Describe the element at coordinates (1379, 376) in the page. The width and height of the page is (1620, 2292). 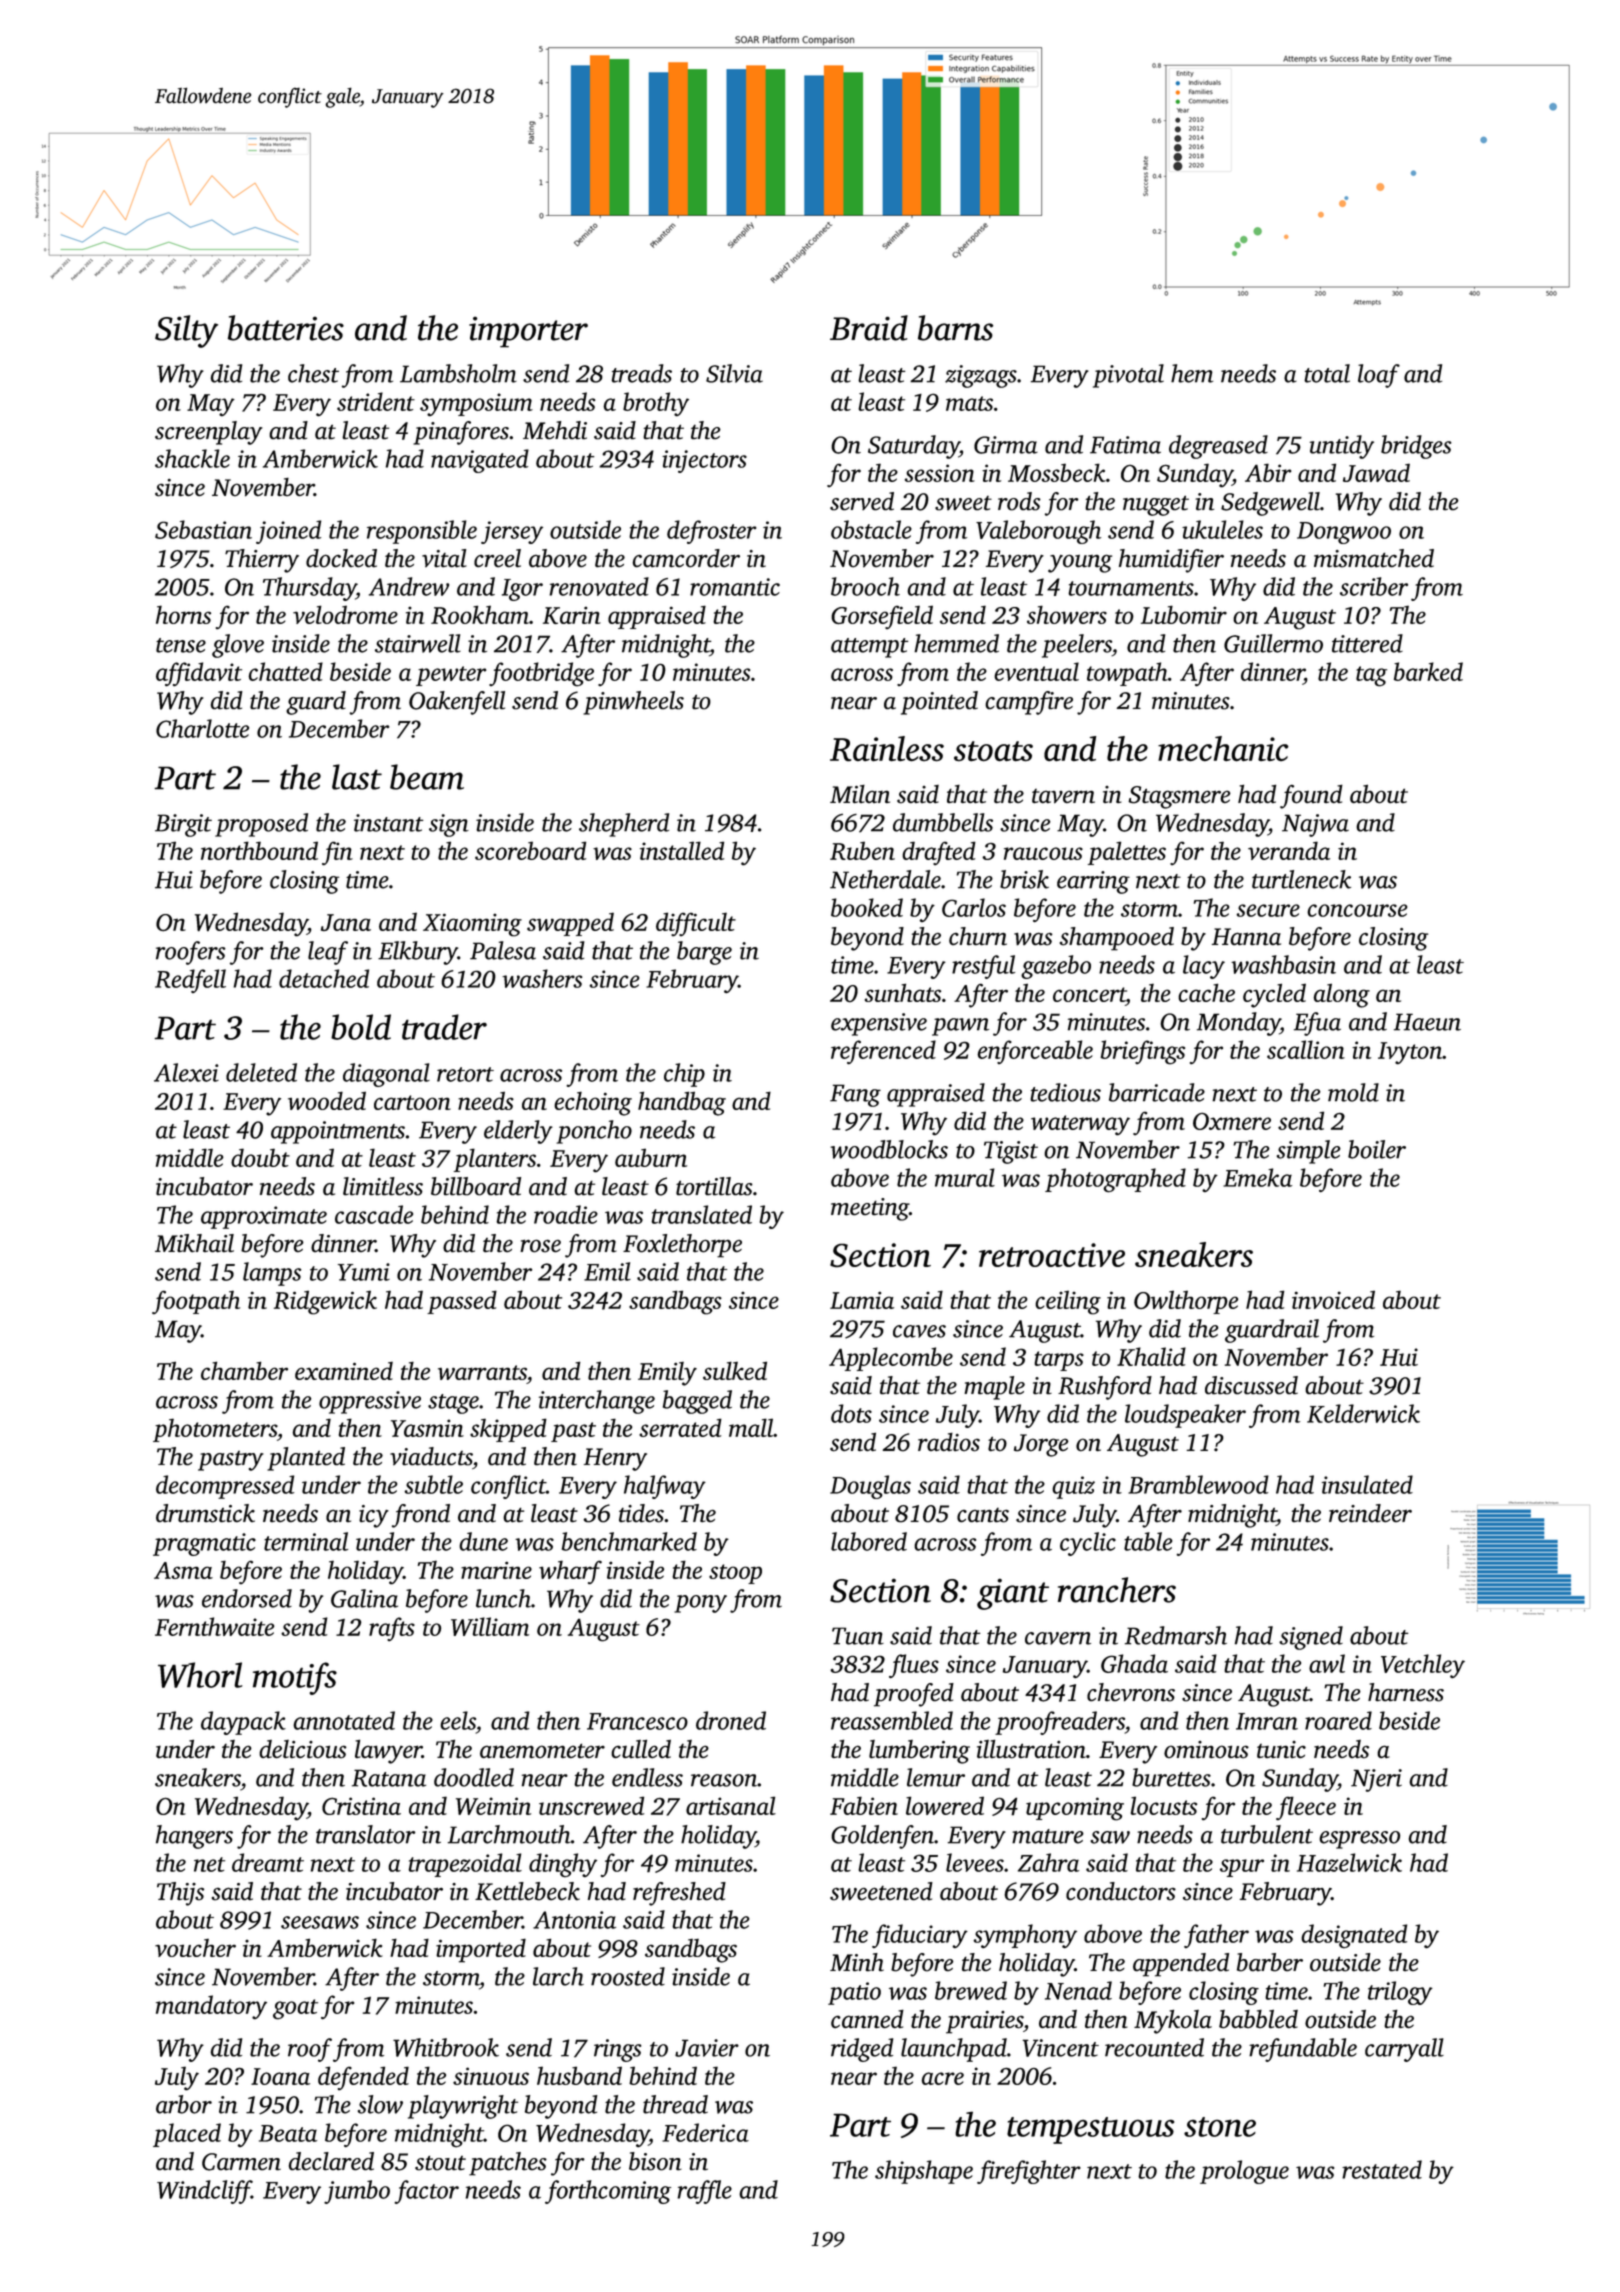
I see `loaf` at that location.
